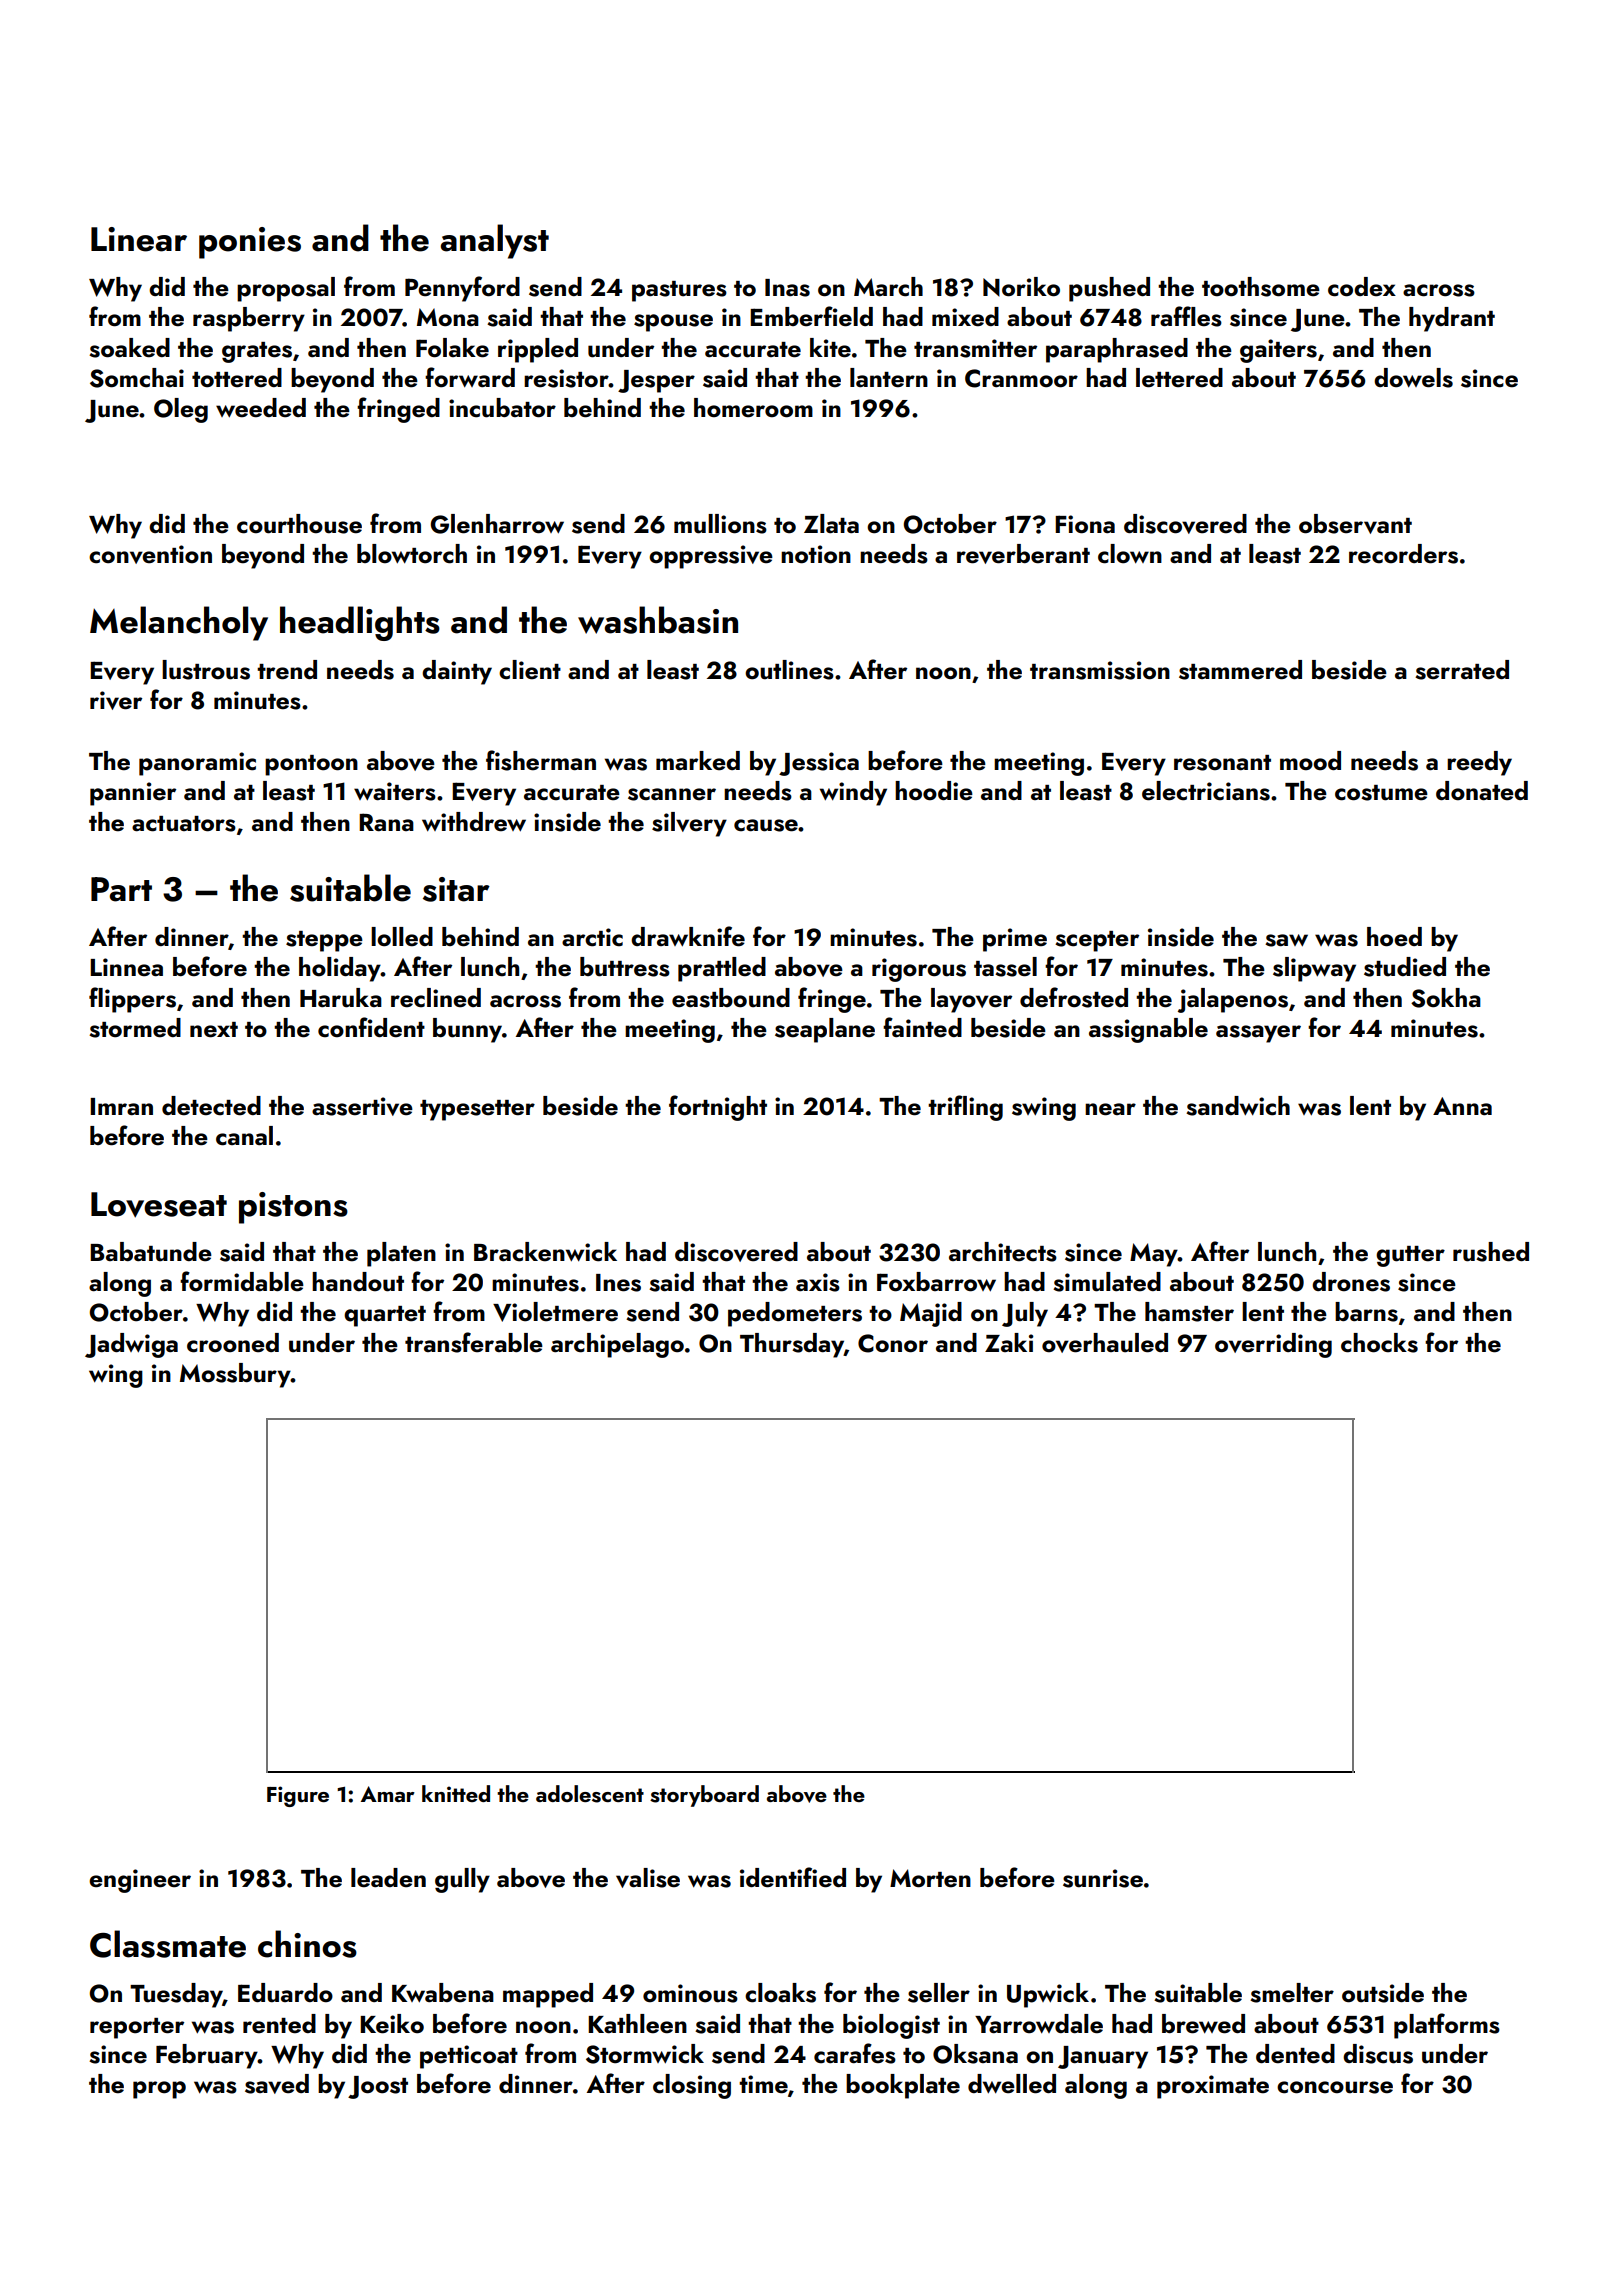  I want to click on marked, so click(698, 761).
